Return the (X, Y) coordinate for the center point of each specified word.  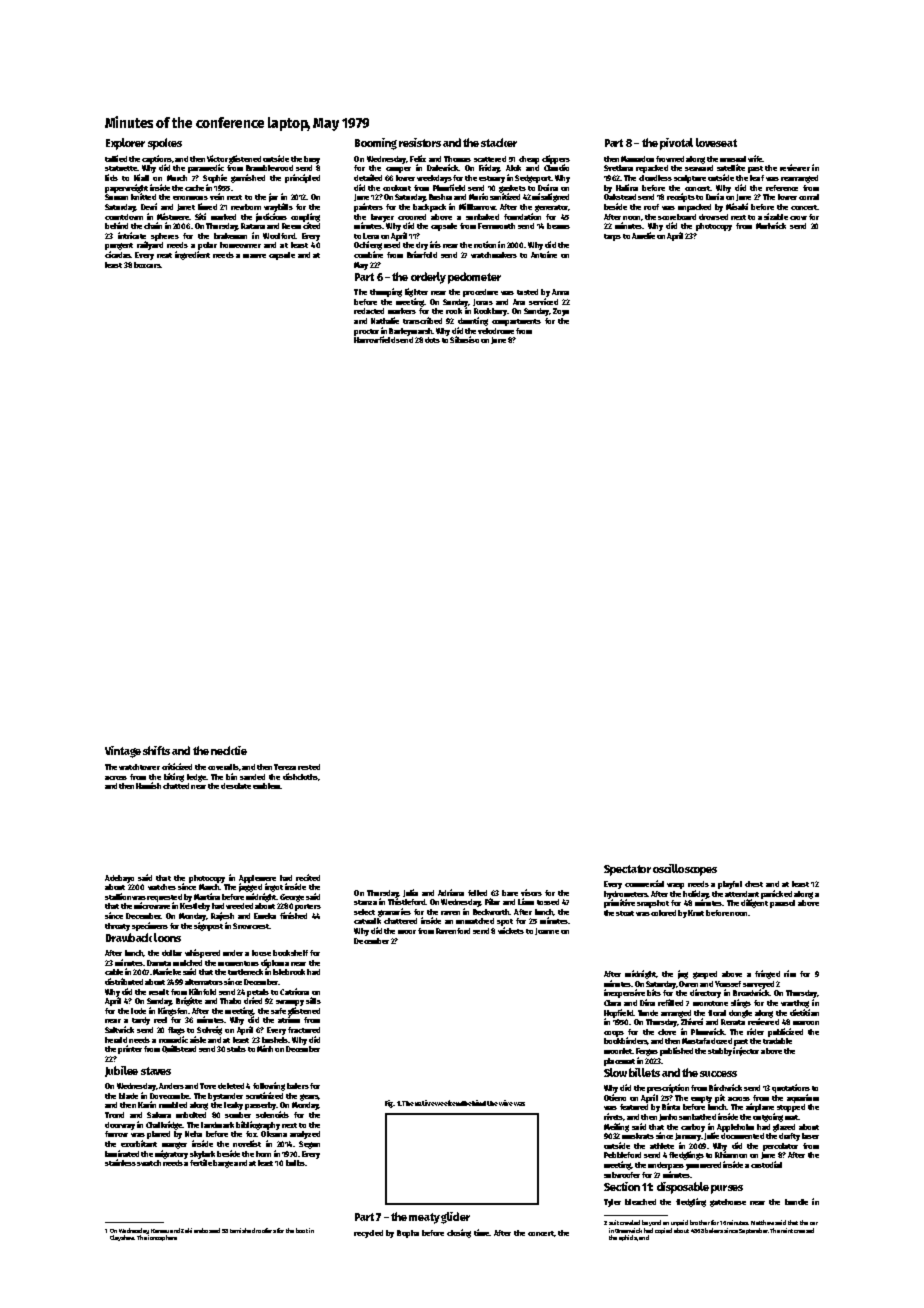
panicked (776, 894)
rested (309, 767)
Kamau (160, 1231)
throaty (117, 927)
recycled (368, 1234)
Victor (217, 158)
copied (663, 1231)
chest (754, 884)
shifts (156, 750)
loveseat (716, 142)
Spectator (627, 870)
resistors (420, 142)
